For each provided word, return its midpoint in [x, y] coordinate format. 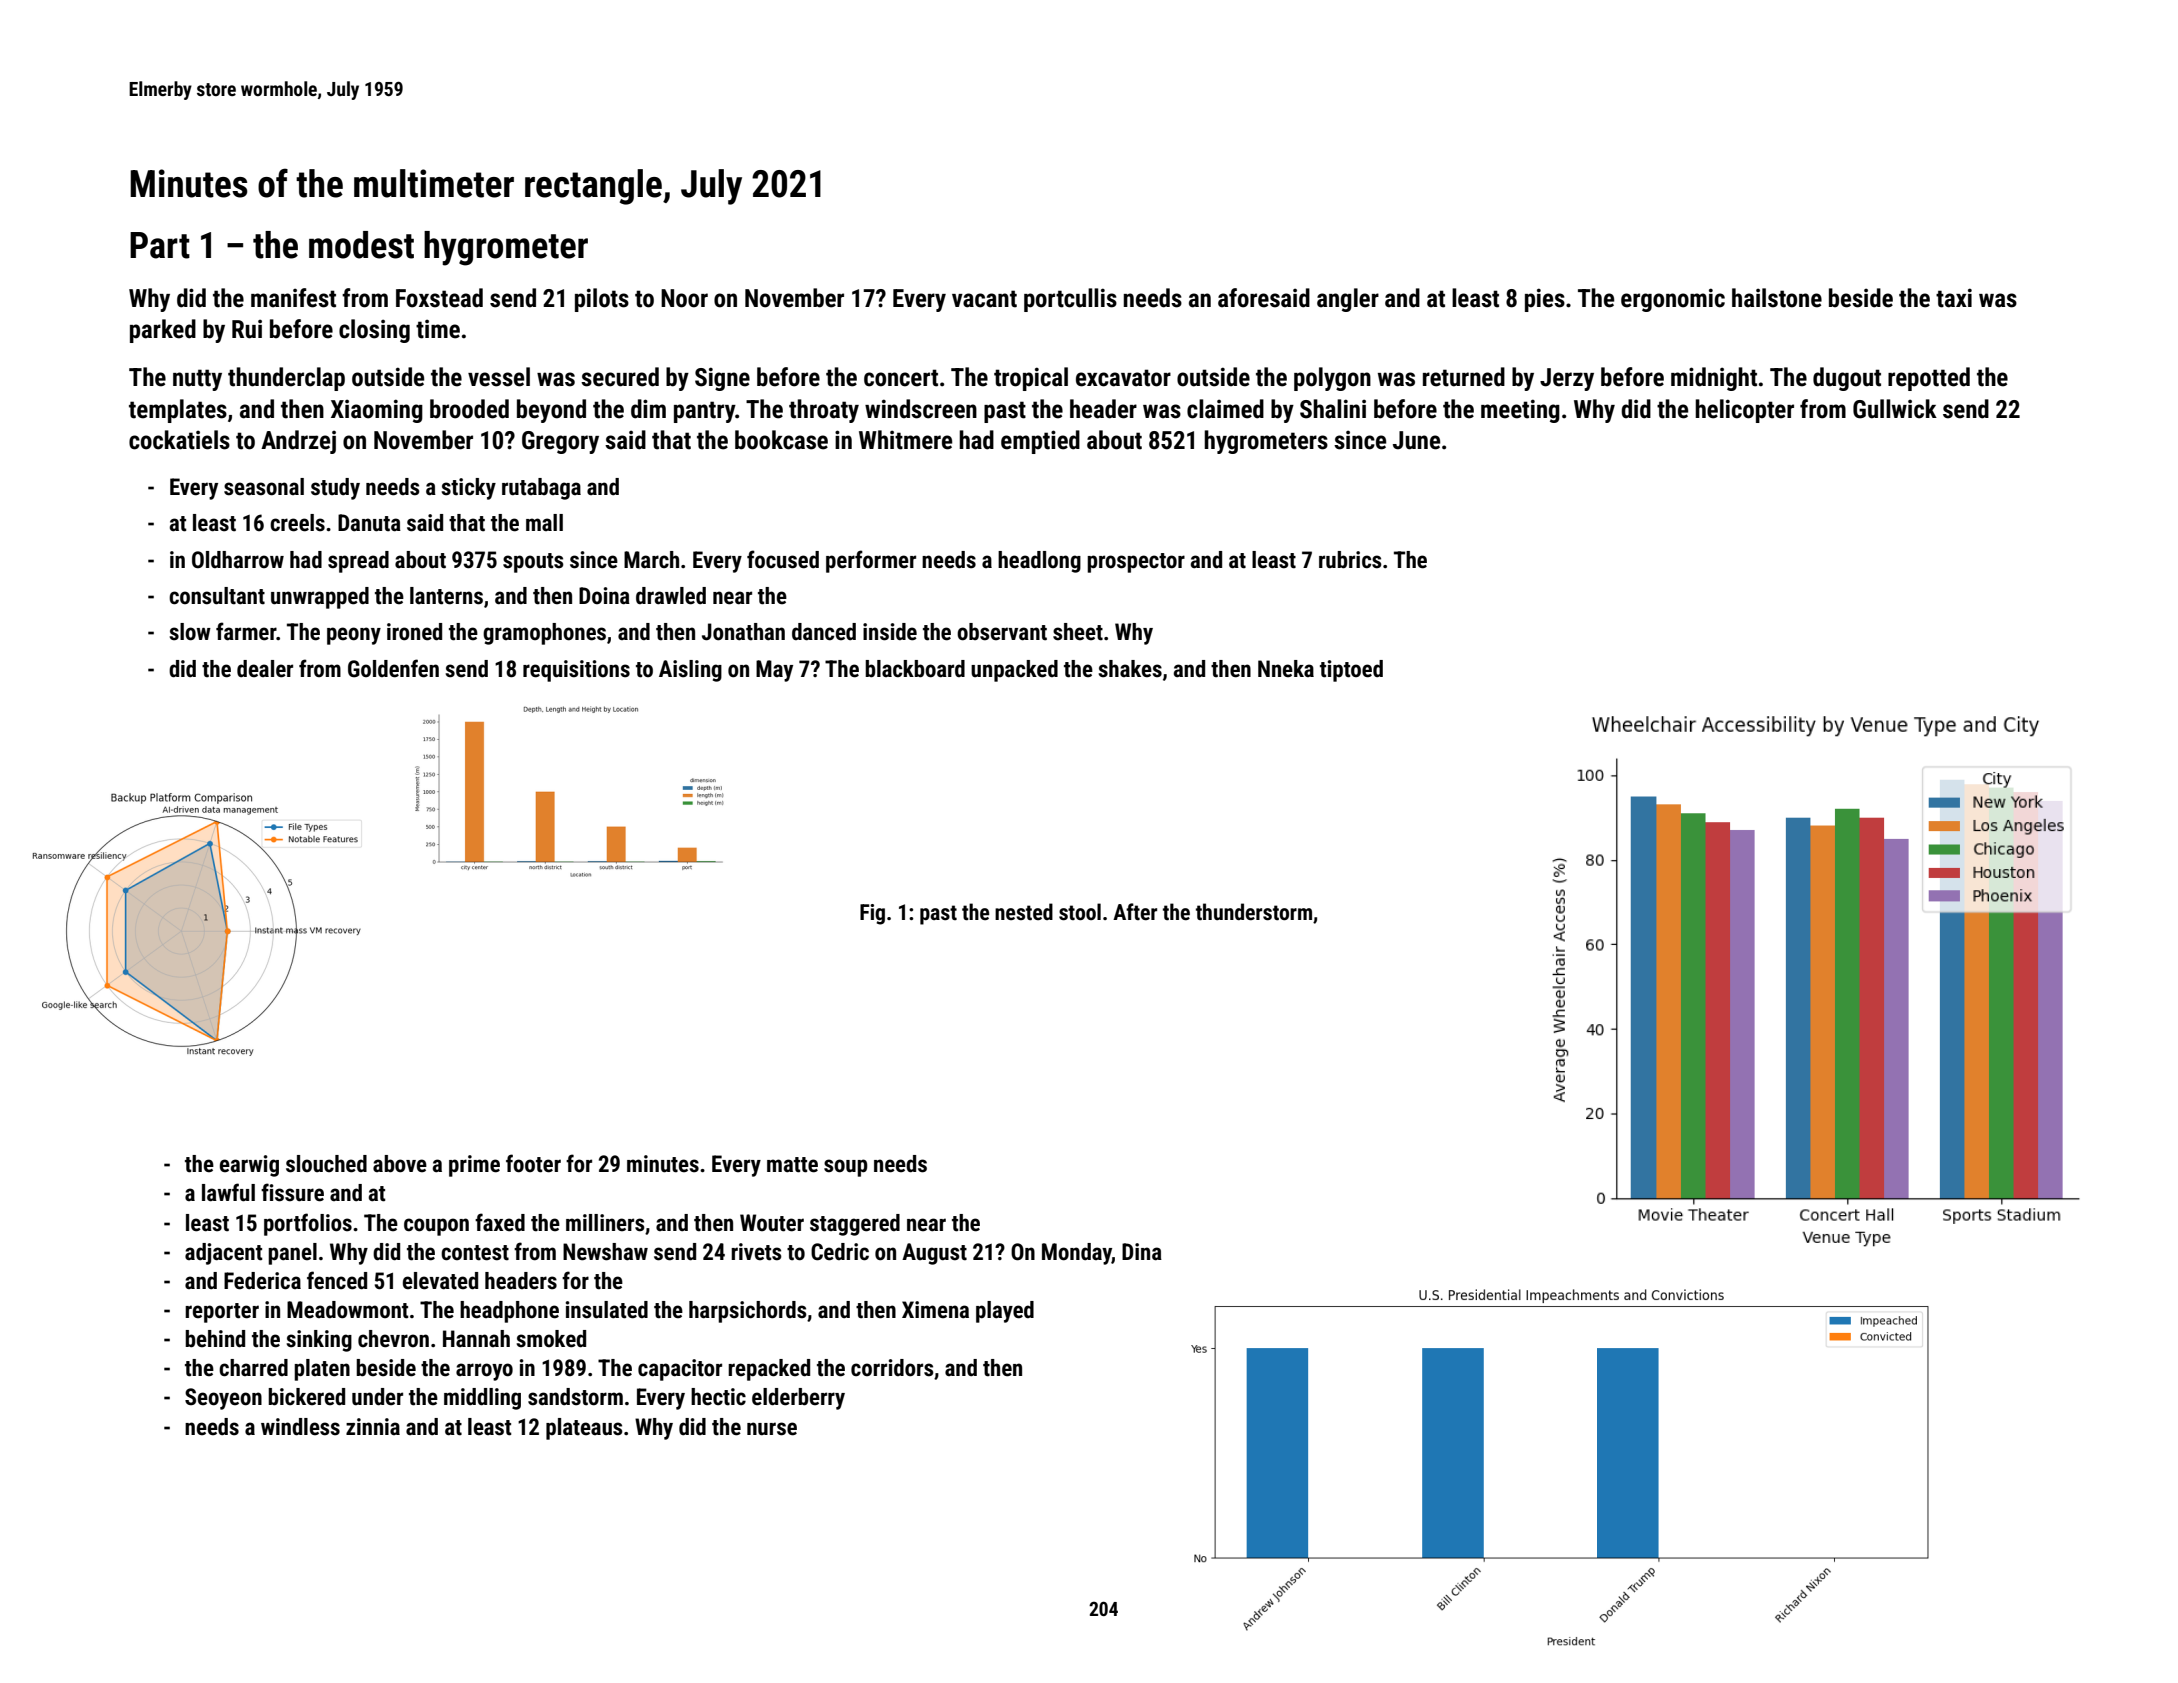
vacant [984, 299]
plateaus [584, 1429]
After [1135, 911]
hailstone [1777, 298]
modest [361, 245]
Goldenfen [393, 668]
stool [1080, 912]
